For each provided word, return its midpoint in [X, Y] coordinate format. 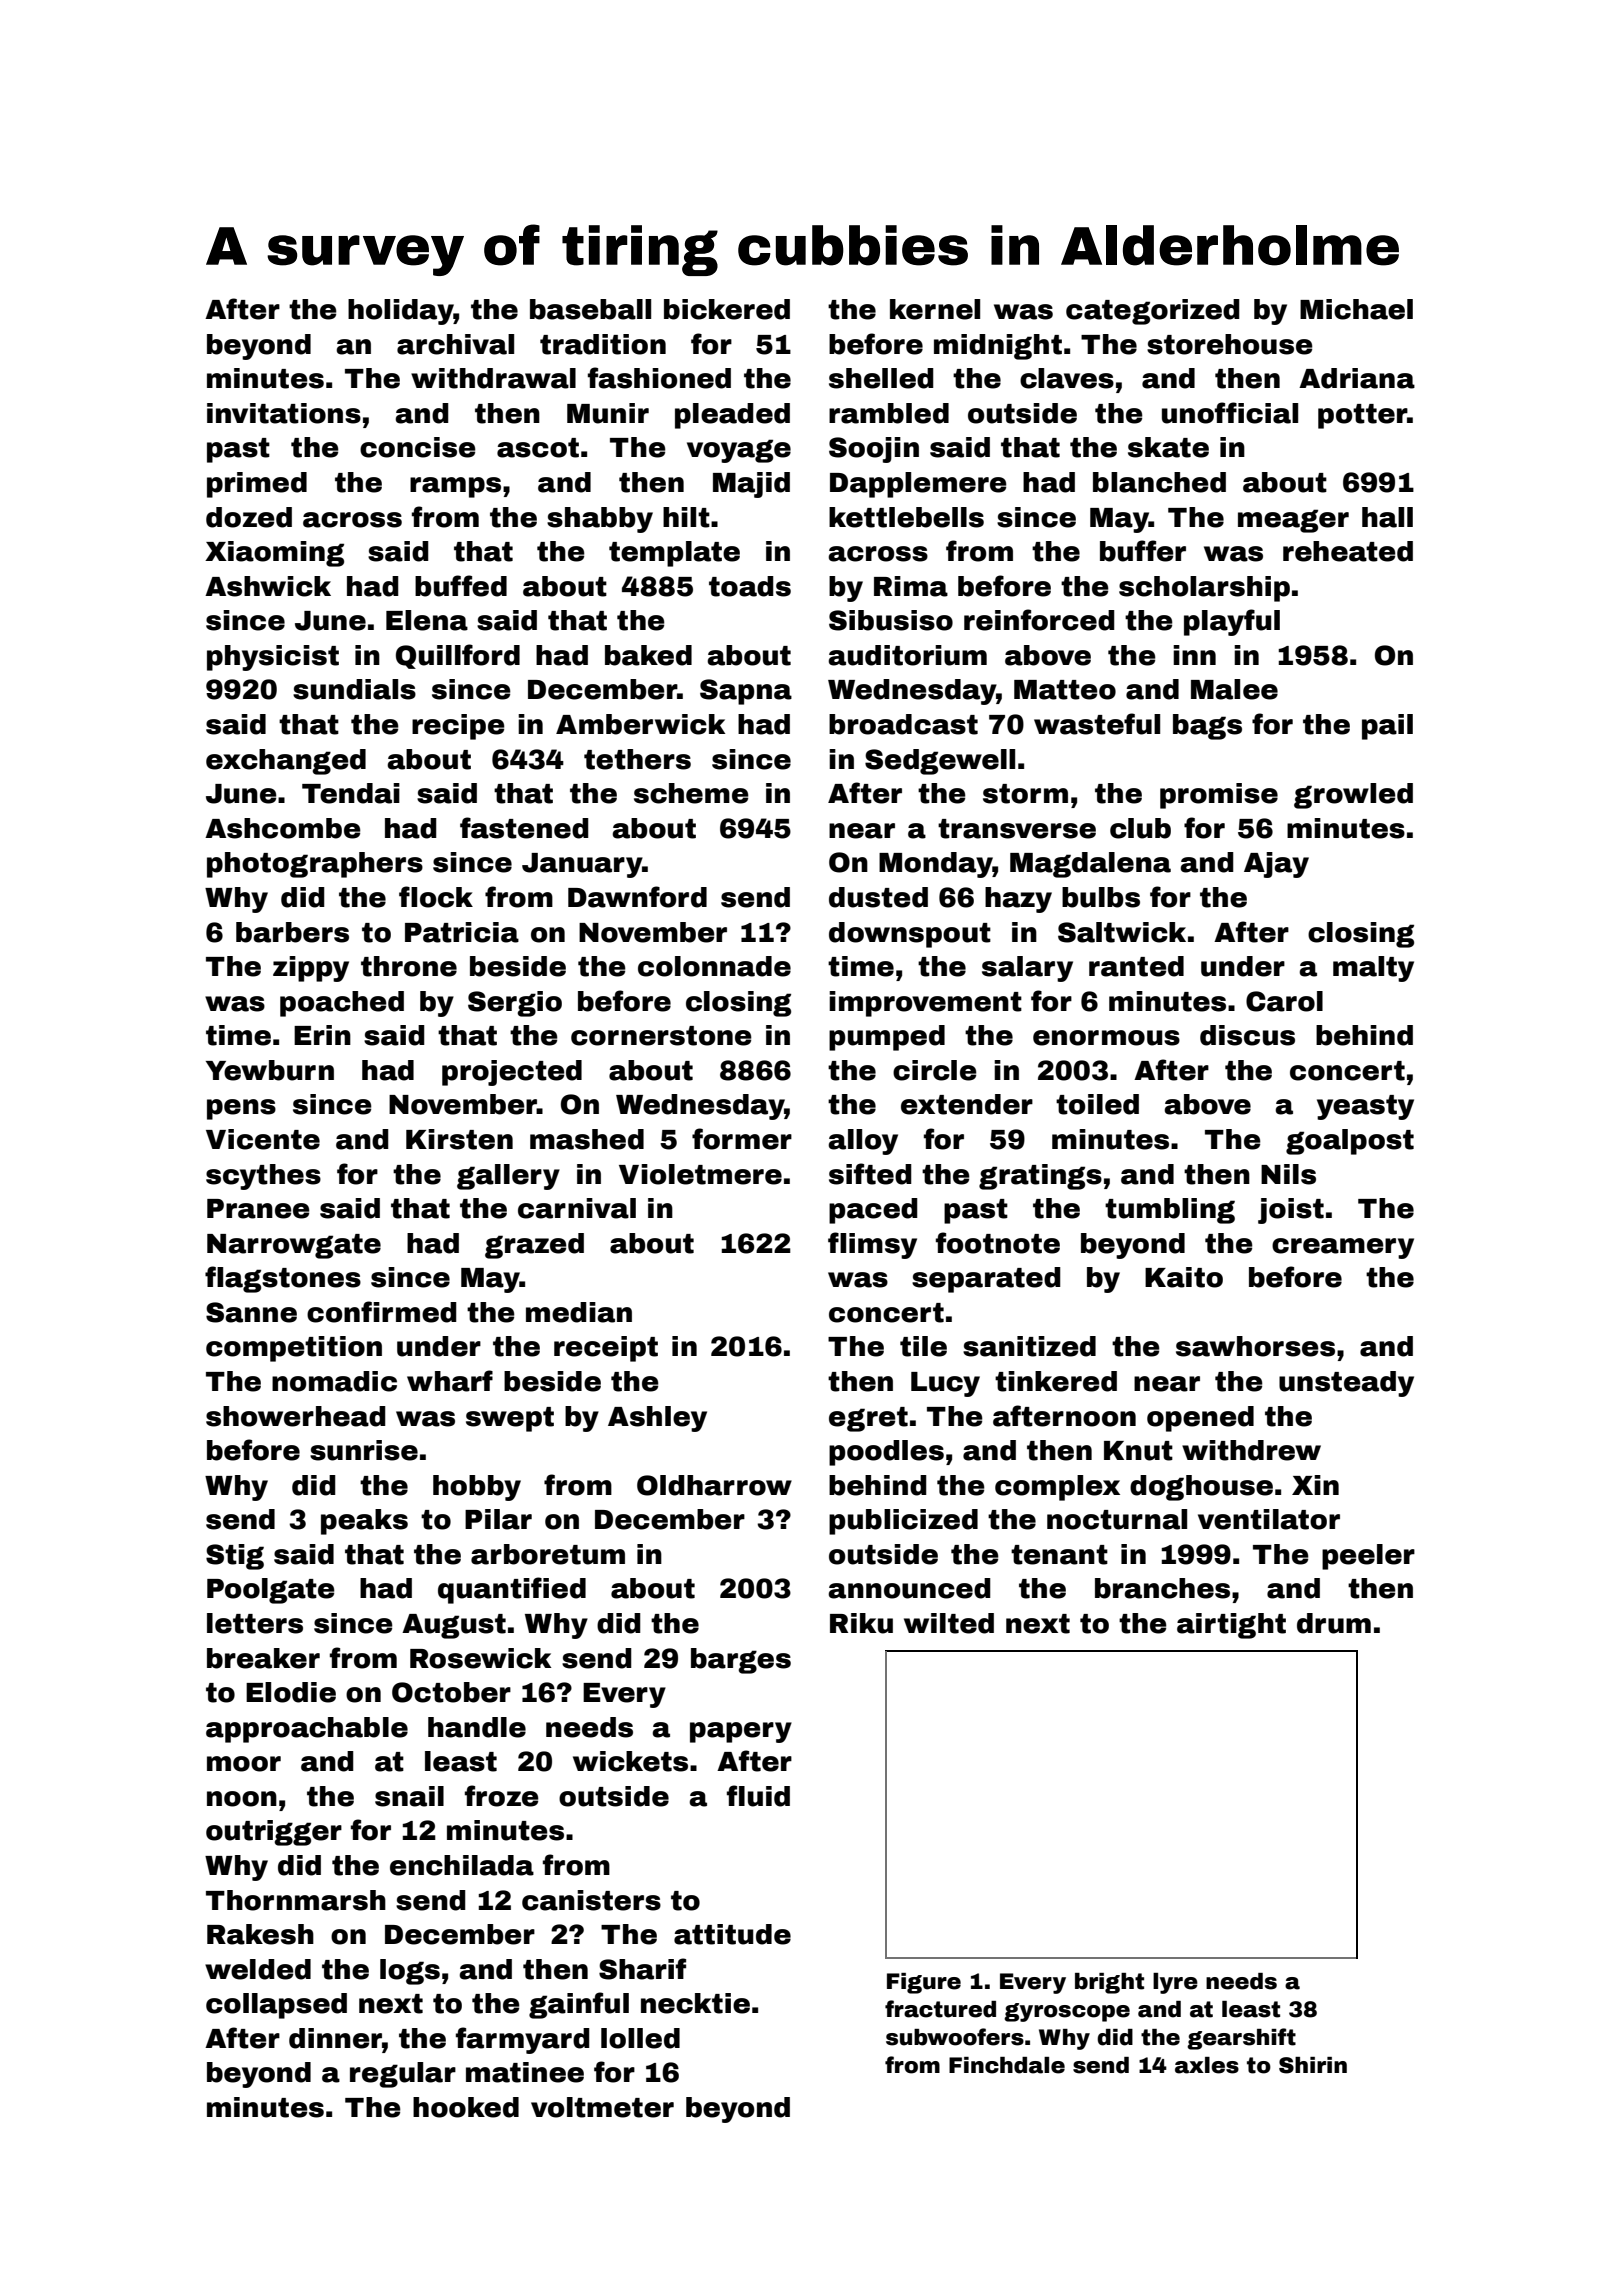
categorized [1153, 312]
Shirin [1313, 2065]
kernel [935, 309]
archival [455, 344]
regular [403, 2075]
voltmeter [602, 2107]
